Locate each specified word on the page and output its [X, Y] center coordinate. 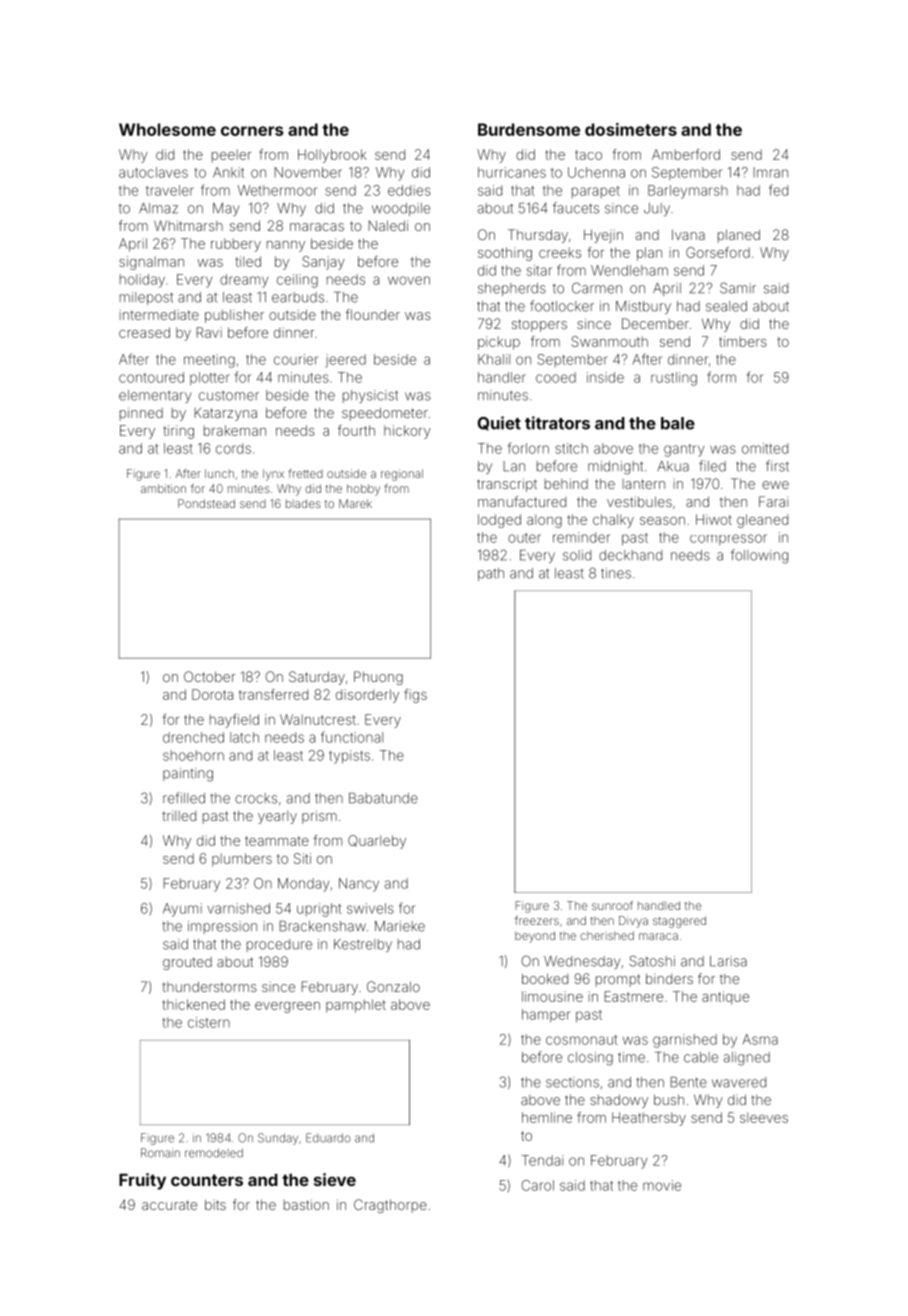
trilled [179, 816]
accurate [169, 1205]
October [209, 676]
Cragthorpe [390, 1206]
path [491, 574]
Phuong [378, 678]
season [662, 521]
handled [659, 905]
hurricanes [512, 172]
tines [616, 573]
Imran [770, 172]
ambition [163, 488]
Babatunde [383, 798]
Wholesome [167, 129]
